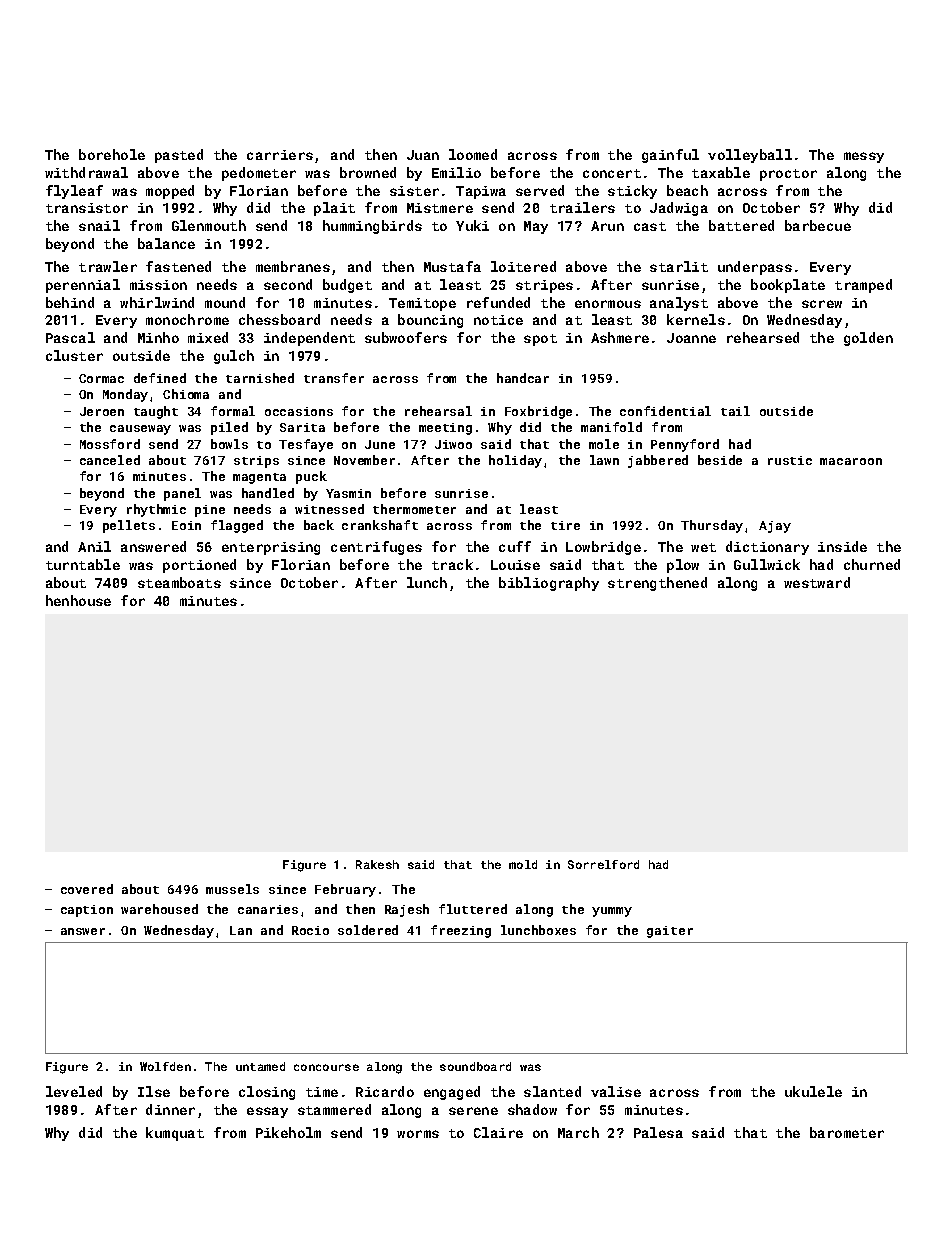 This screenshot has height=1233, width=952. What do you see at coordinates (685, 445) in the screenshot?
I see `Pennyford` at bounding box center [685, 445].
